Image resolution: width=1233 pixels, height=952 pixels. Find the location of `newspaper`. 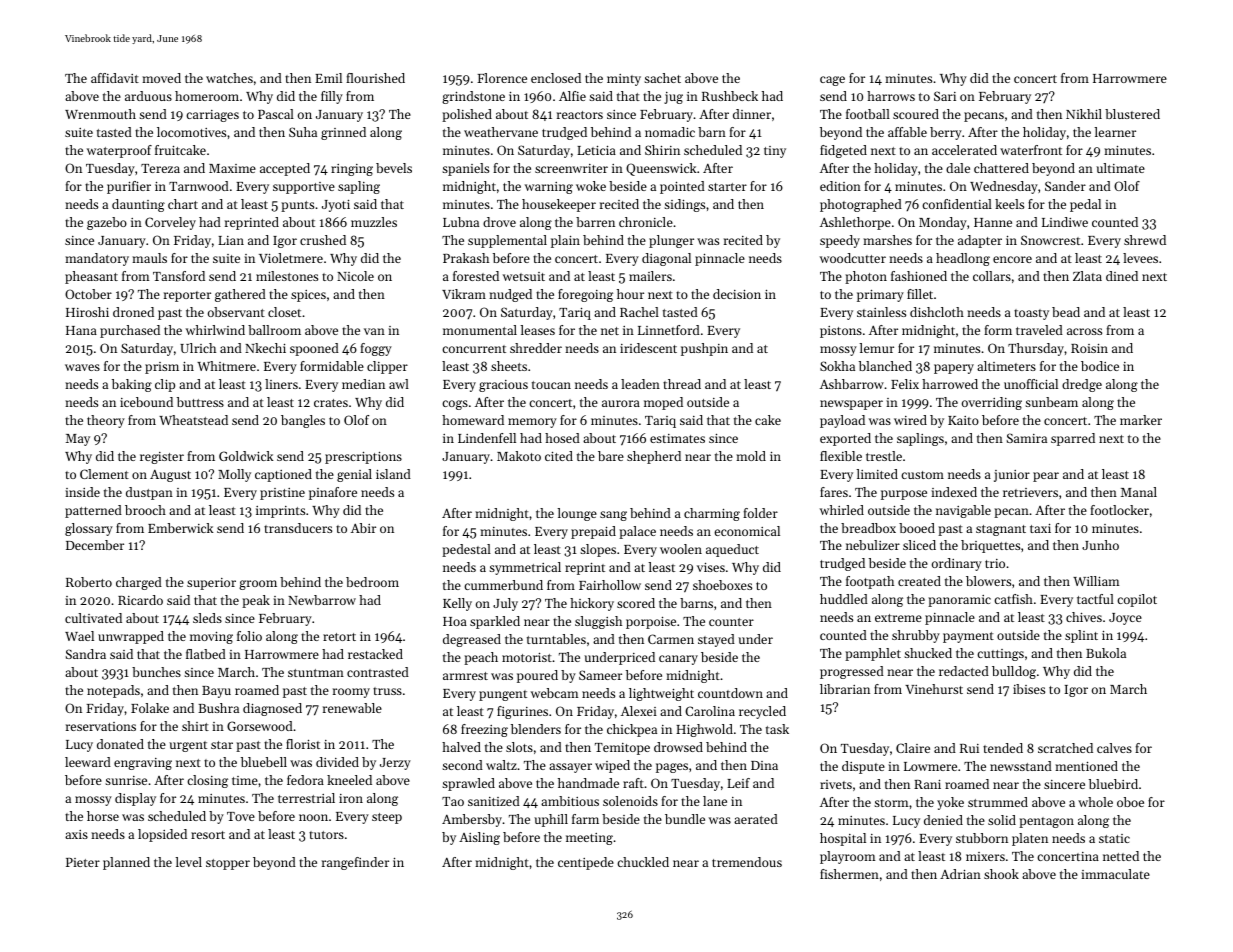

newspaper is located at coordinates (851, 405).
